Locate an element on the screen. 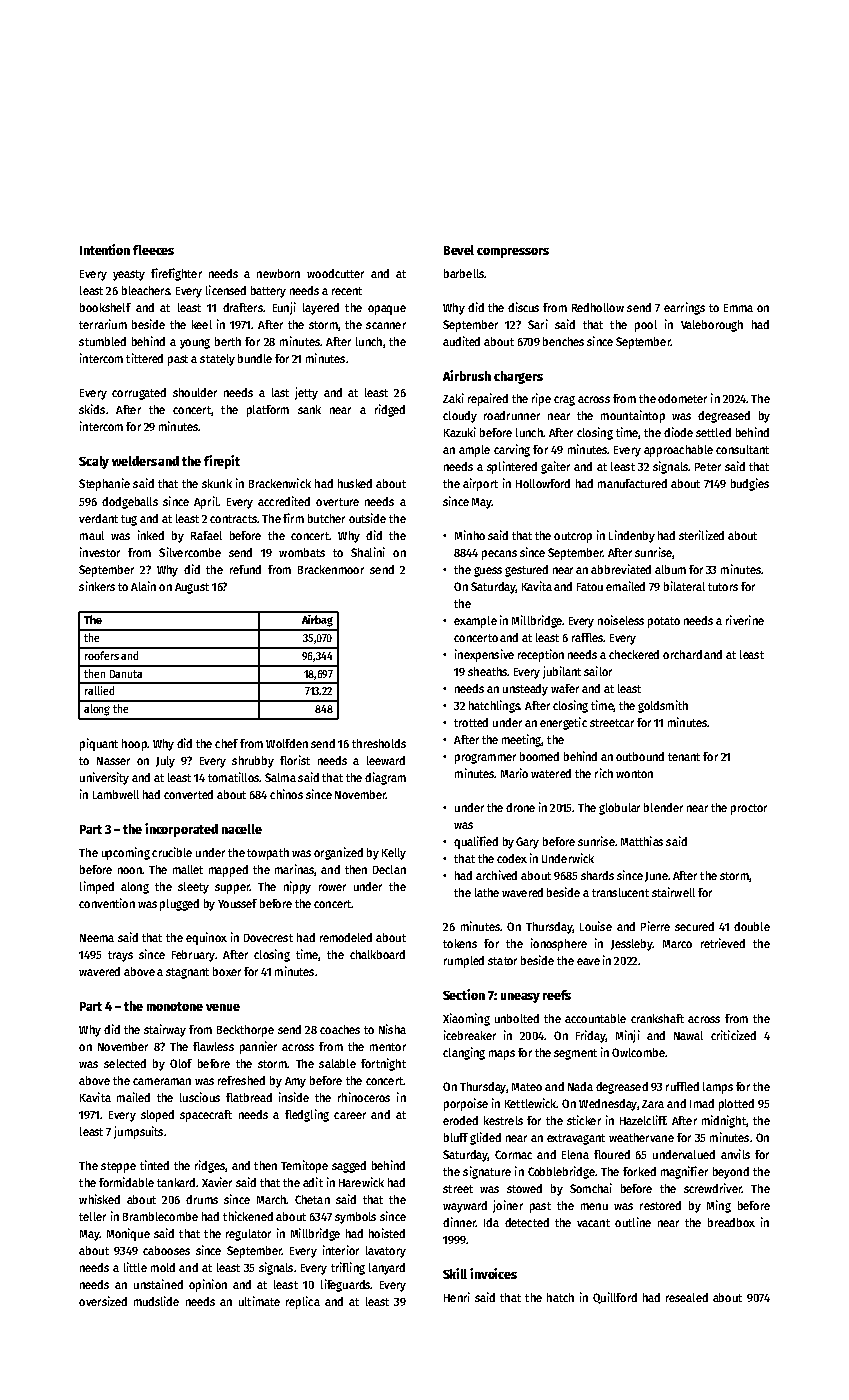 The width and height of the screenshot is (849, 1400). mudslide is located at coordinates (156, 1301).
